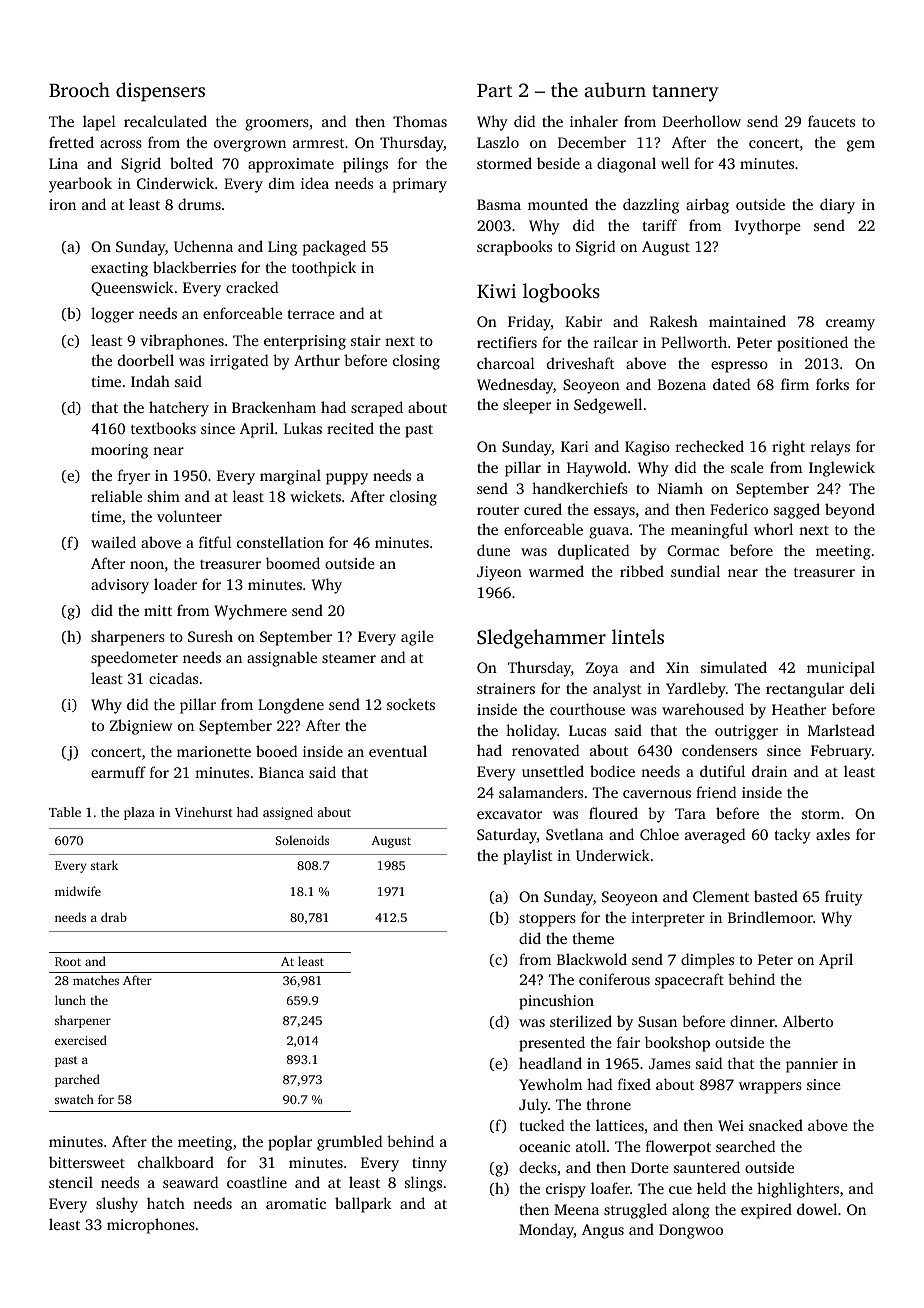 The height and width of the page is (1308, 924). I want to click on stoppers, so click(547, 920).
